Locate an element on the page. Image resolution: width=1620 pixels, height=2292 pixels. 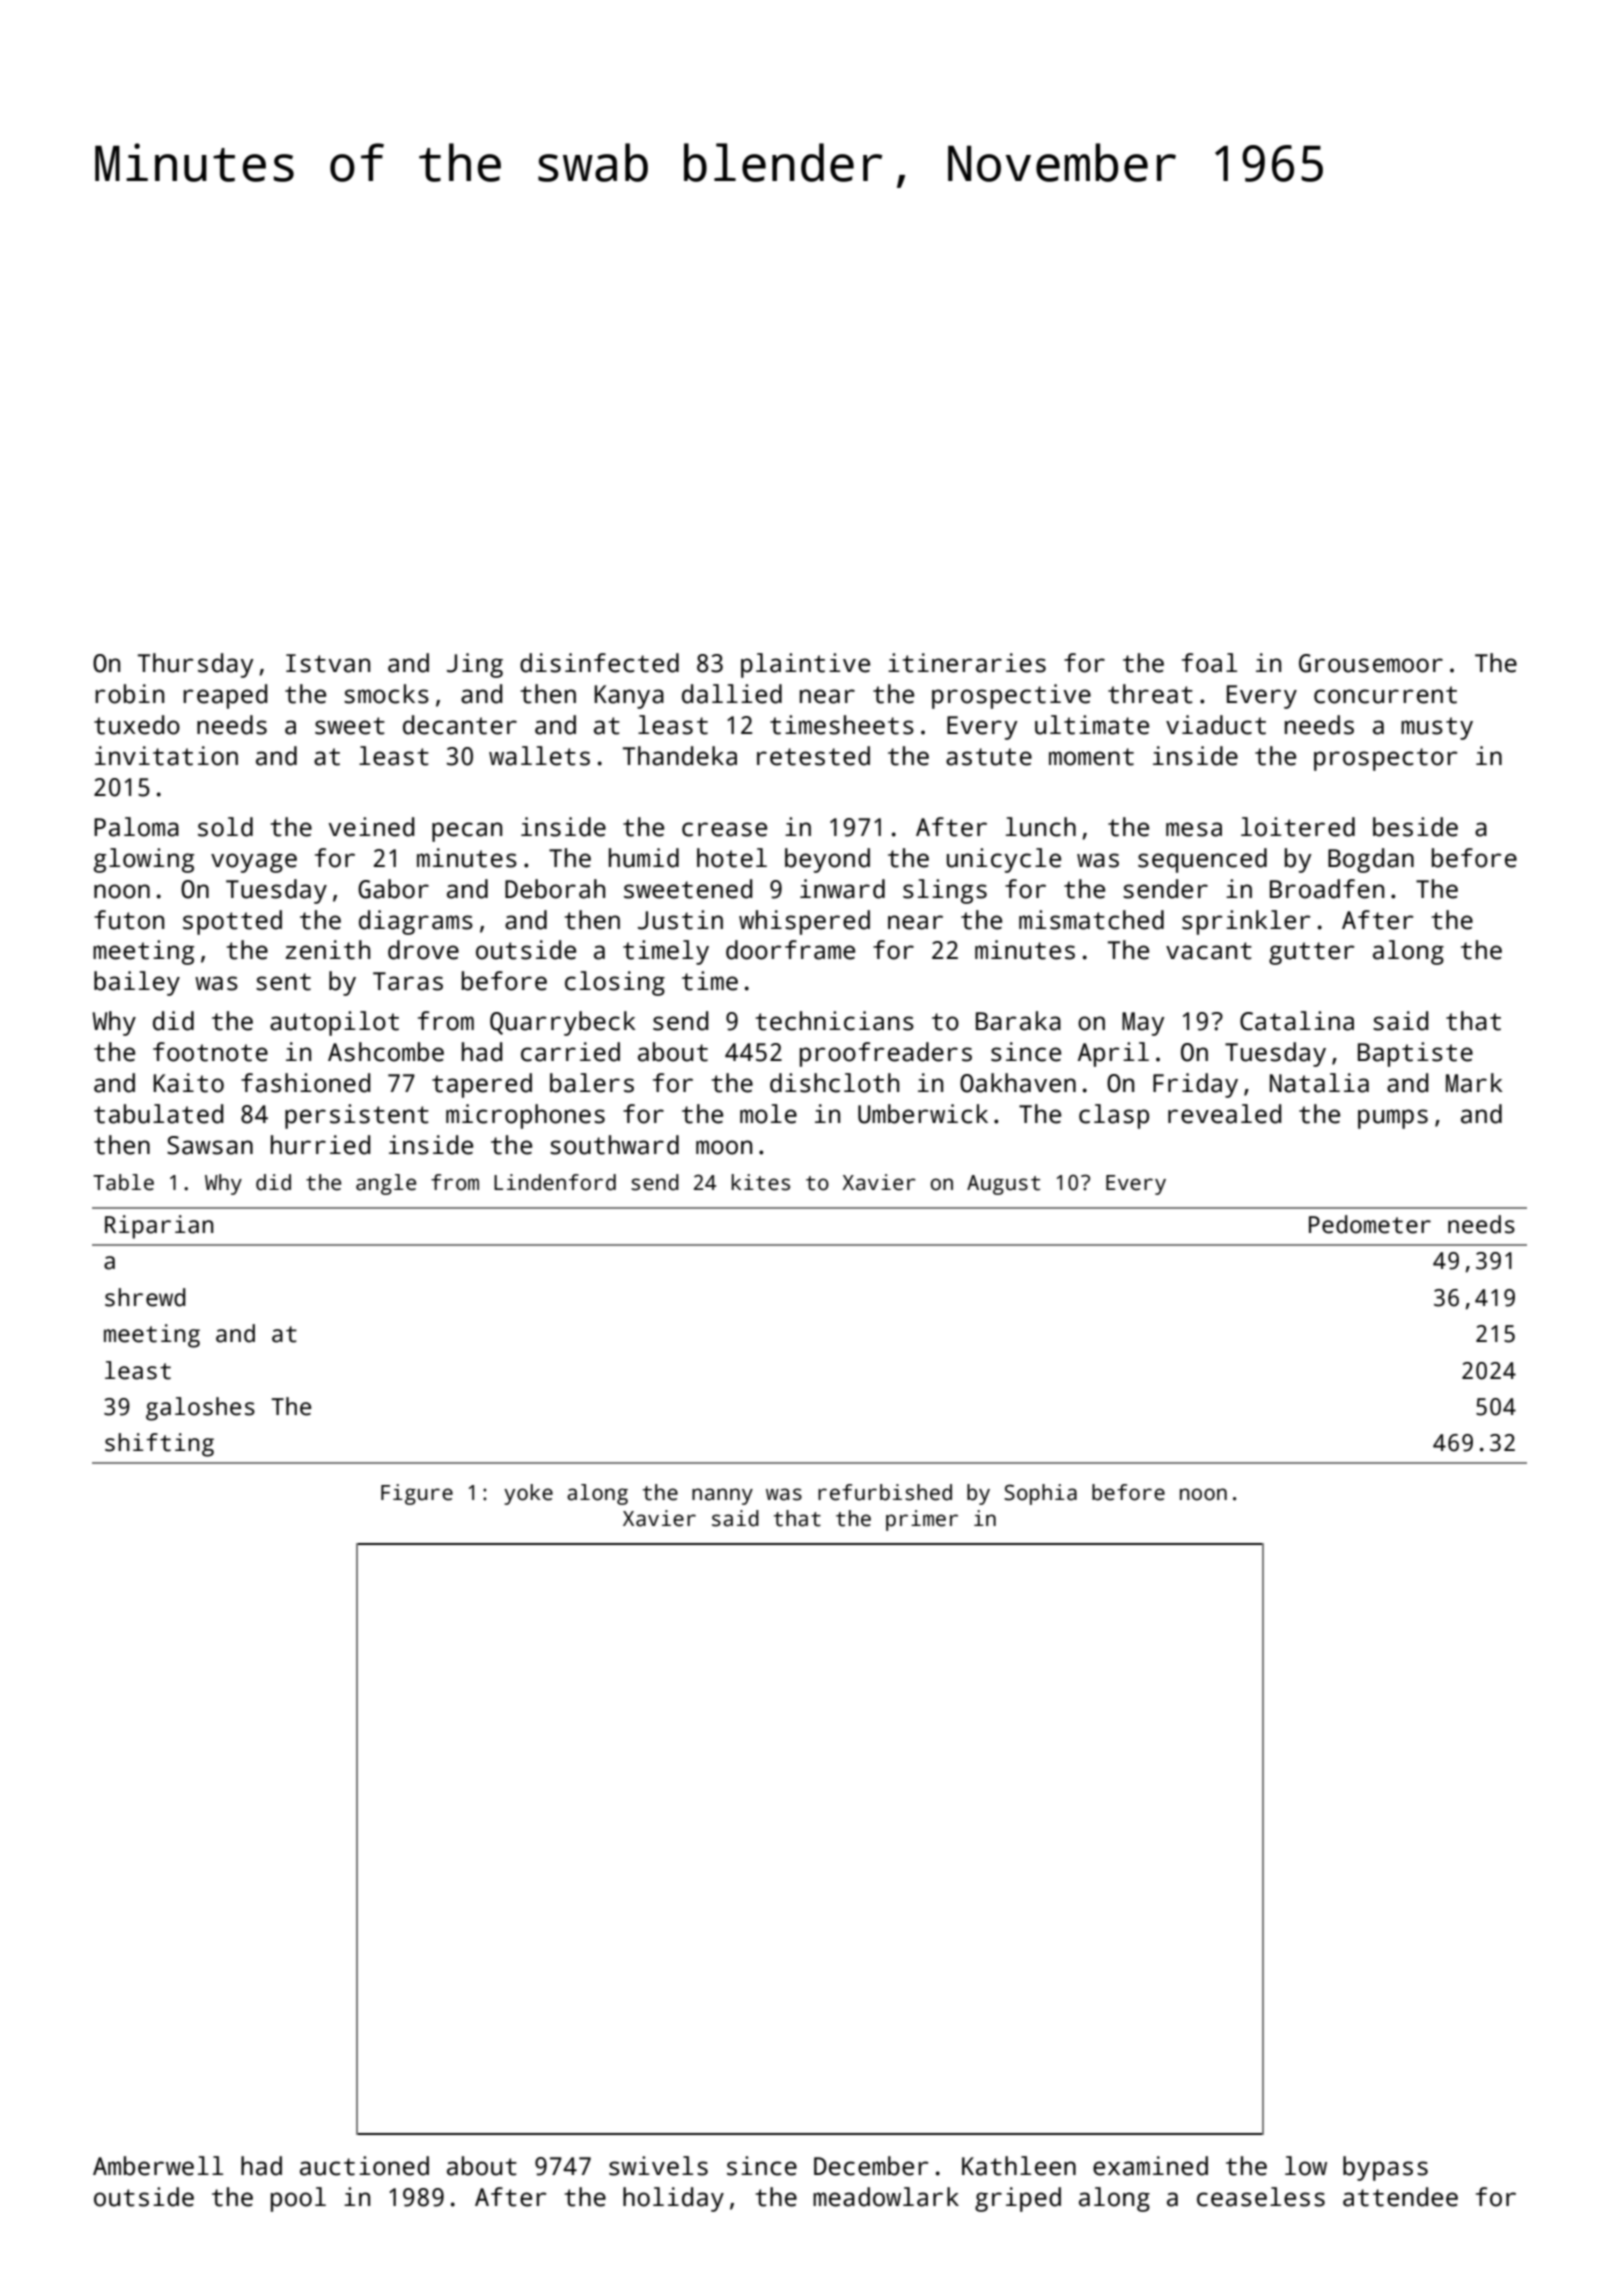
Baptiste is located at coordinates (1415, 1054).
